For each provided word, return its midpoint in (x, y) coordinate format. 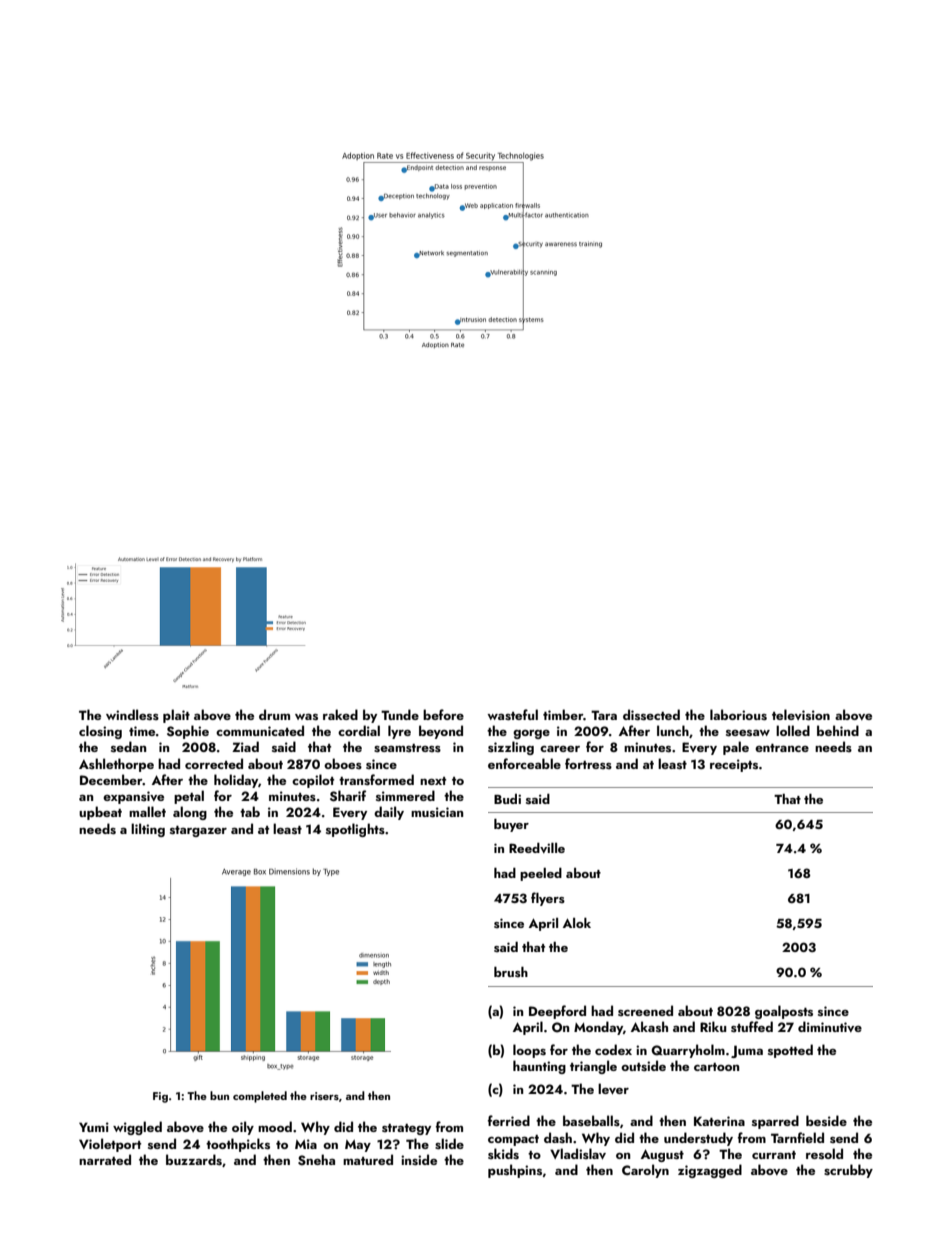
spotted (790, 1051)
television (801, 714)
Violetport (110, 1145)
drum (274, 714)
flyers (548, 899)
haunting (539, 1067)
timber (563, 714)
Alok (577, 923)
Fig (160, 1097)
